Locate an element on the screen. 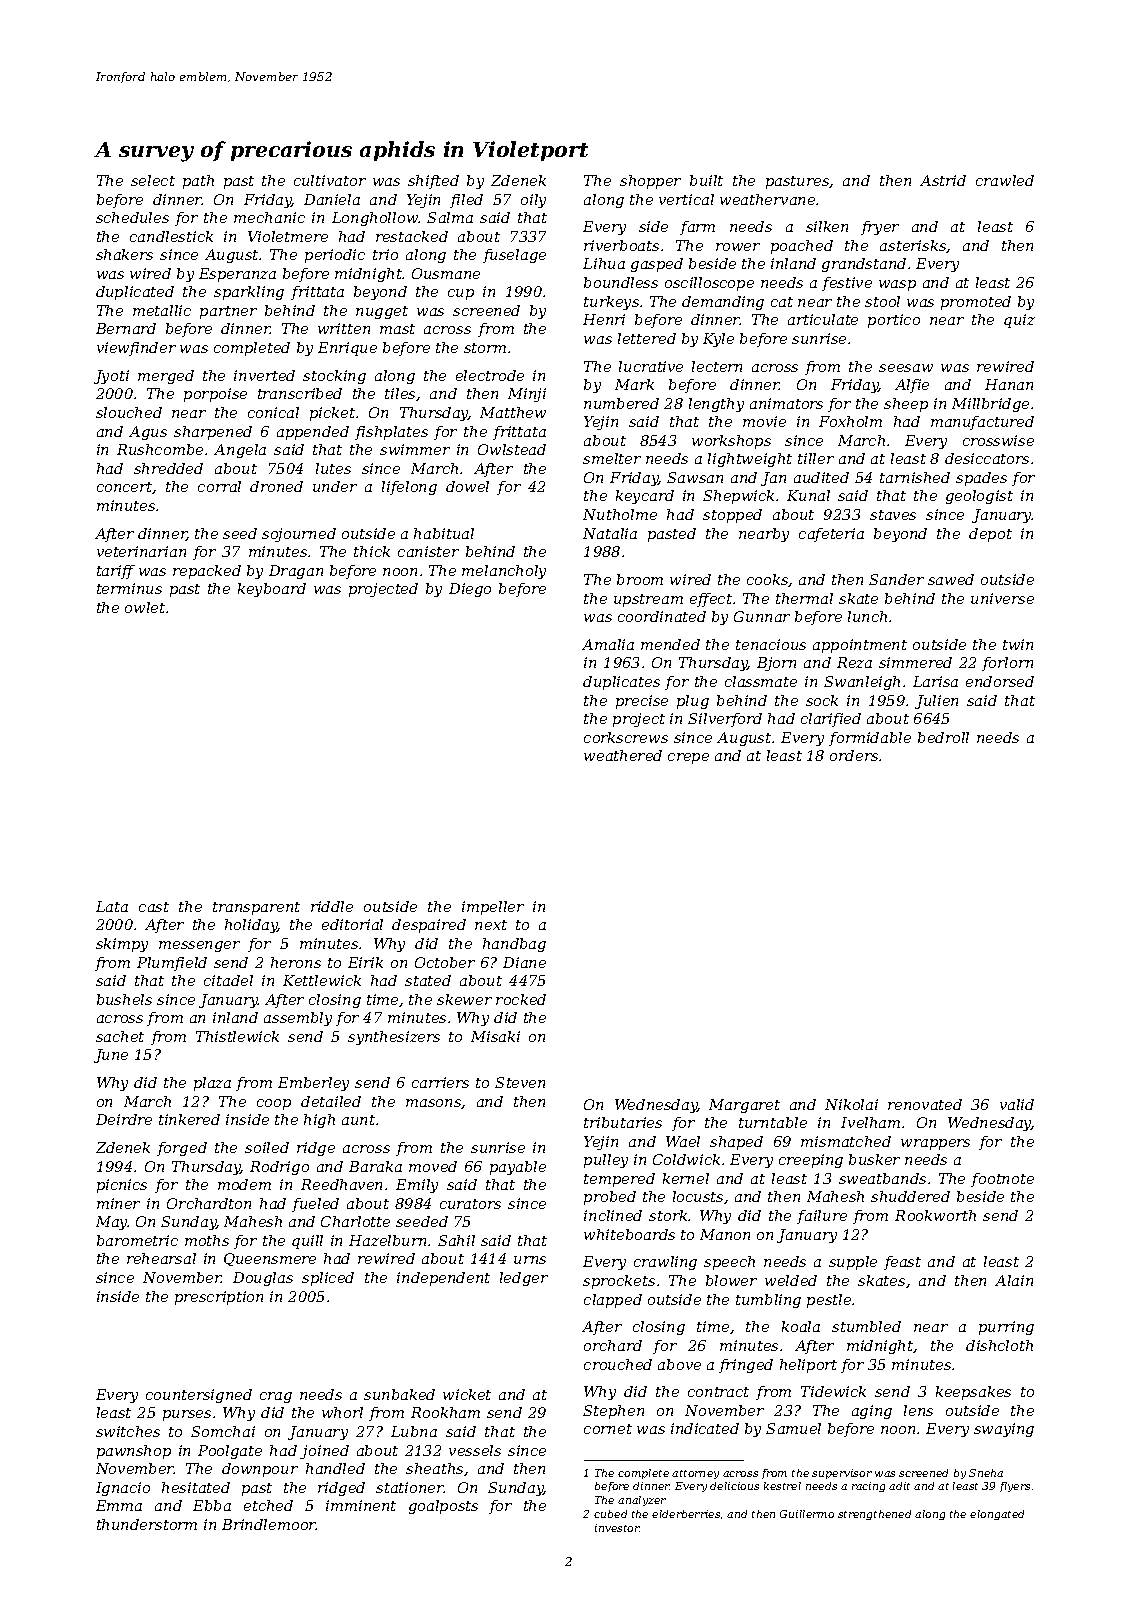 The height and width of the screenshot is (1600, 1131). cast is located at coordinates (154, 907).
